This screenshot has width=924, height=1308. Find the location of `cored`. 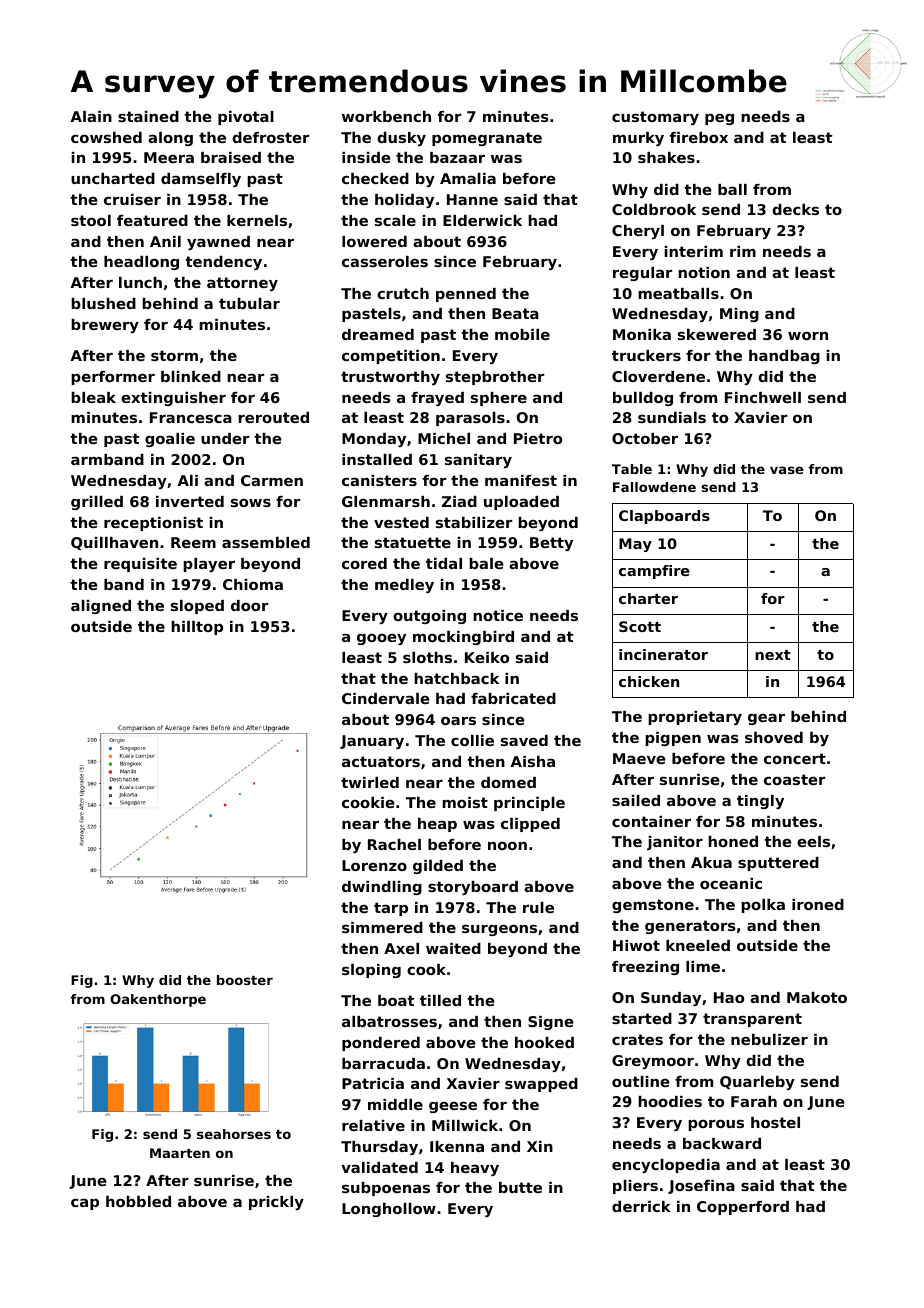

cored is located at coordinates (364, 563).
